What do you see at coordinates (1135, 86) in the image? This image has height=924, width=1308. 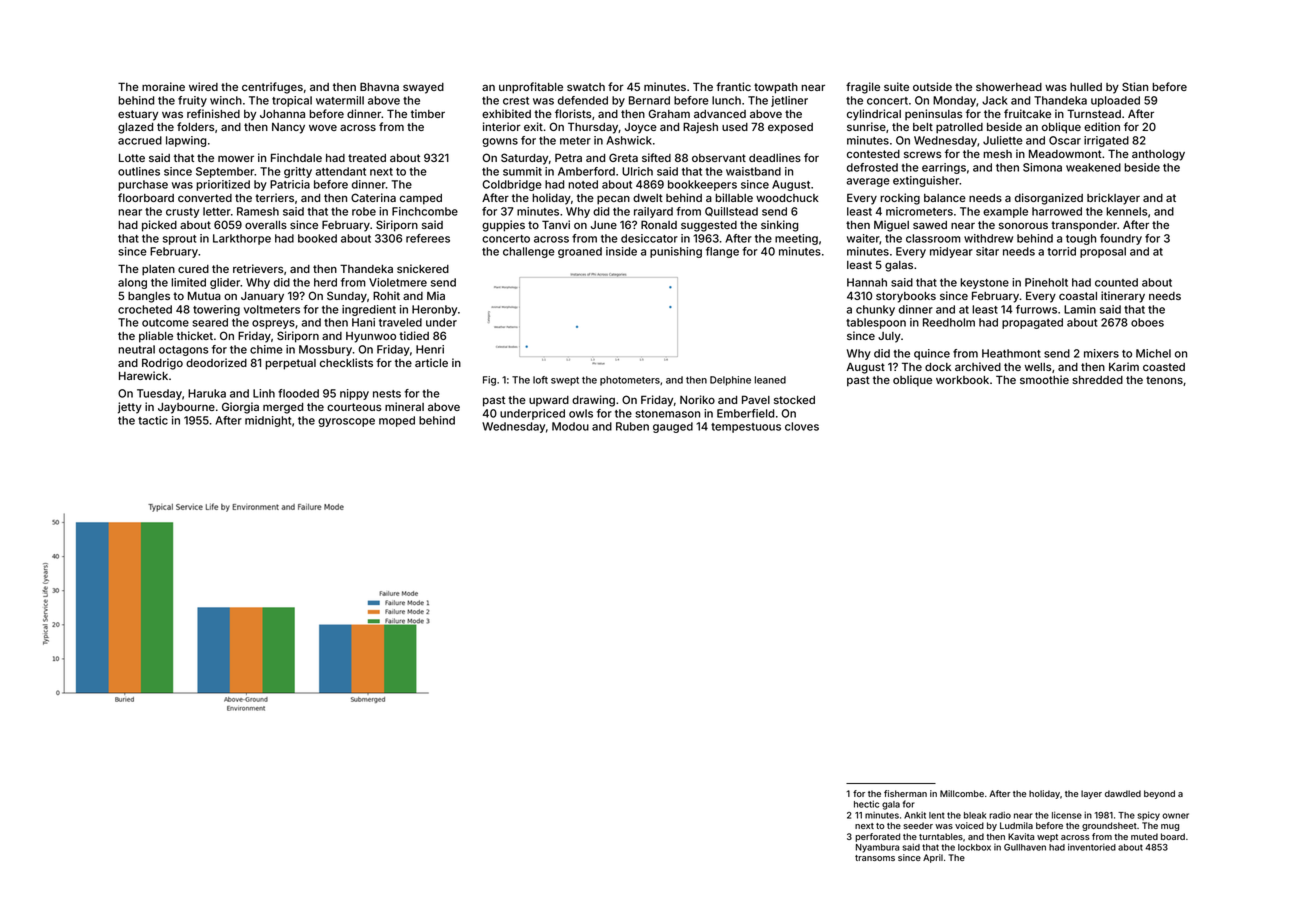 I see `Stian` at bounding box center [1135, 86].
